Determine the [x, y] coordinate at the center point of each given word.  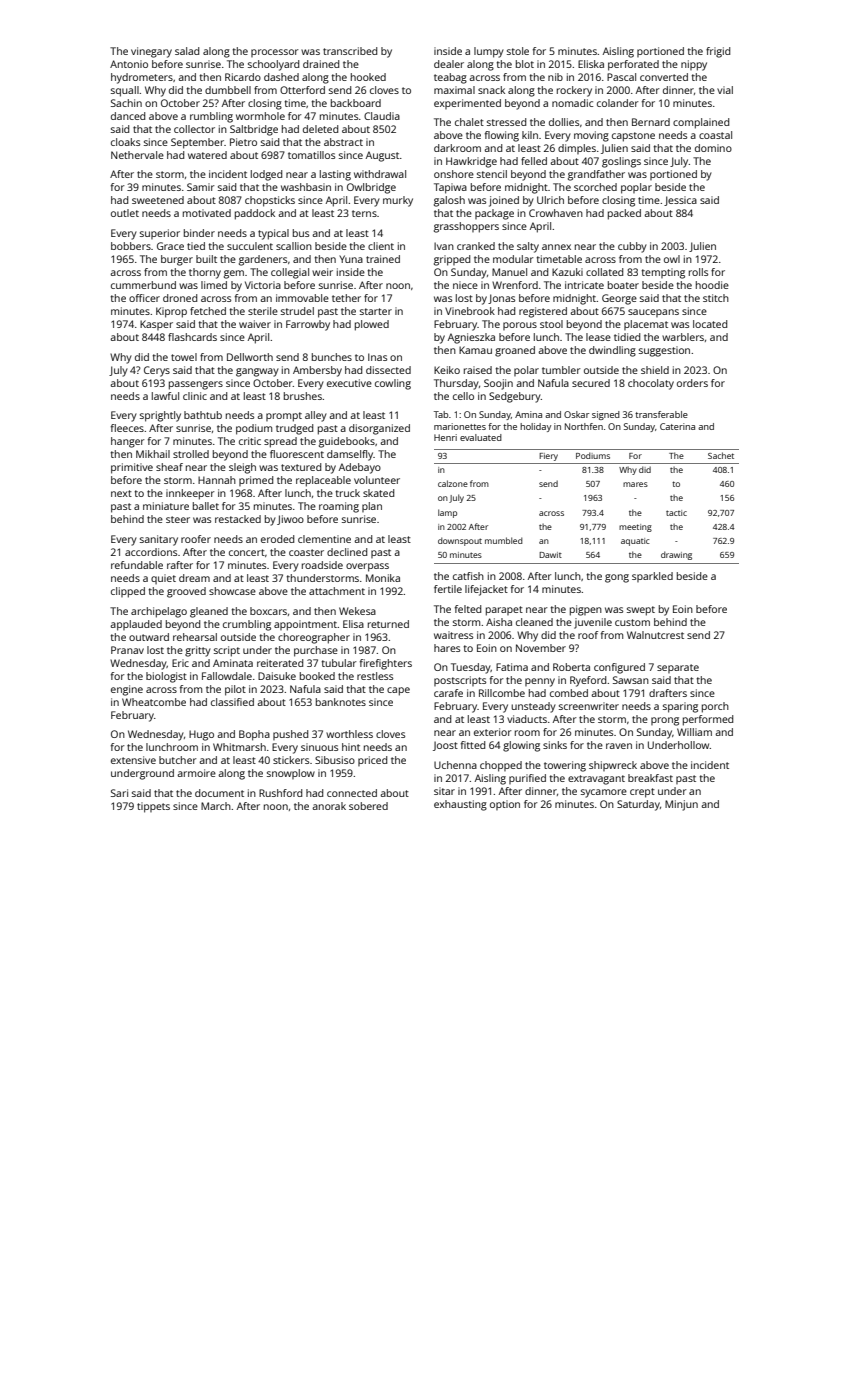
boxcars [268, 611]
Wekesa [357, 611]
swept [641, 611]
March [216, 806]
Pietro [243, 142]
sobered [368, 806]
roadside [322, 565]
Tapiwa [450, 188]
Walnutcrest [655, 635]
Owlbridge [371, 188]
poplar [636, 188]
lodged [266, 175]
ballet [206, 506]
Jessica [680, 201]
